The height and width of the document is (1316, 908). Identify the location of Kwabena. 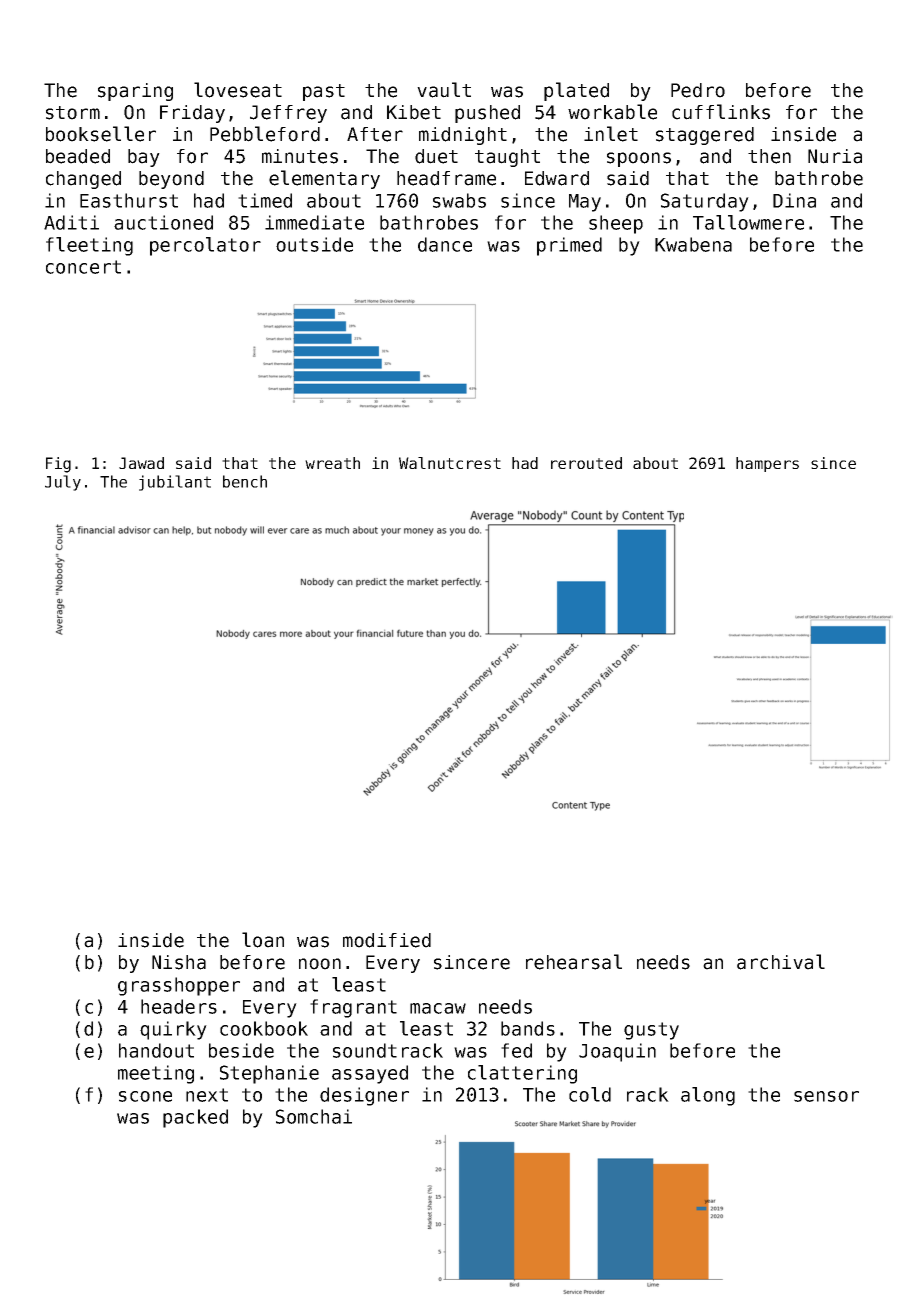
(693, 244).
